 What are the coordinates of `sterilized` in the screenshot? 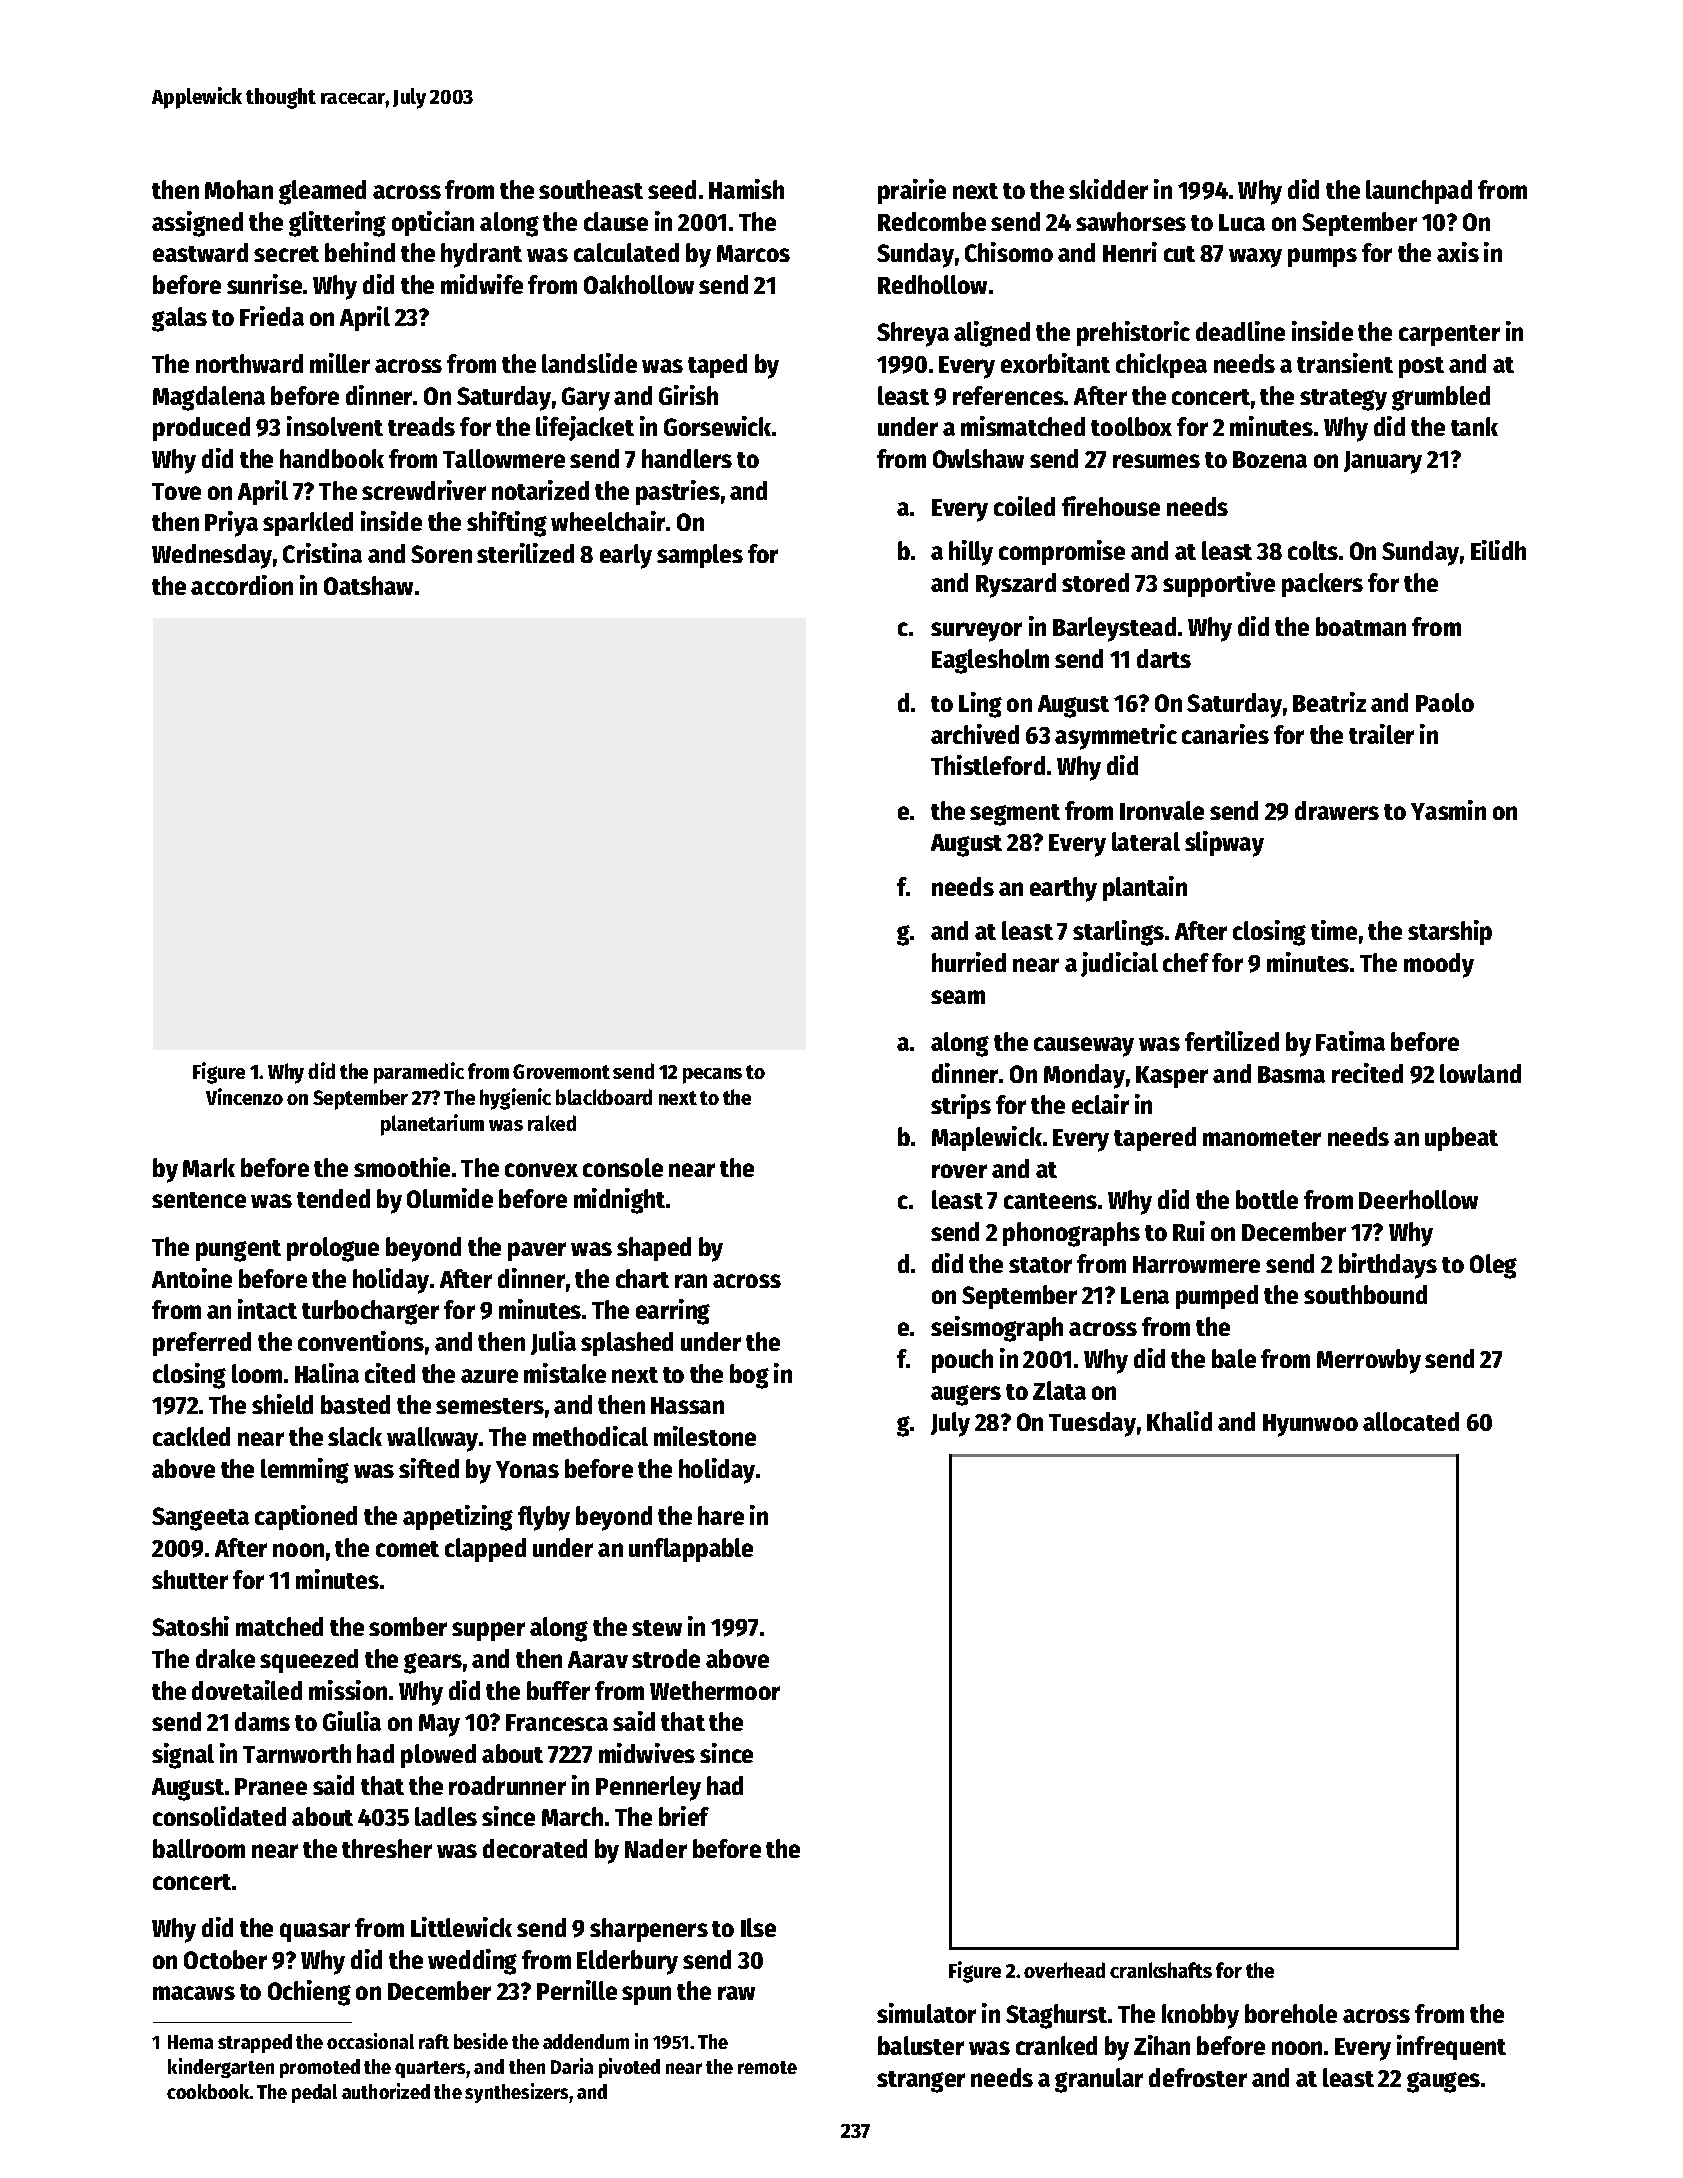 It's located at (525, 553).
